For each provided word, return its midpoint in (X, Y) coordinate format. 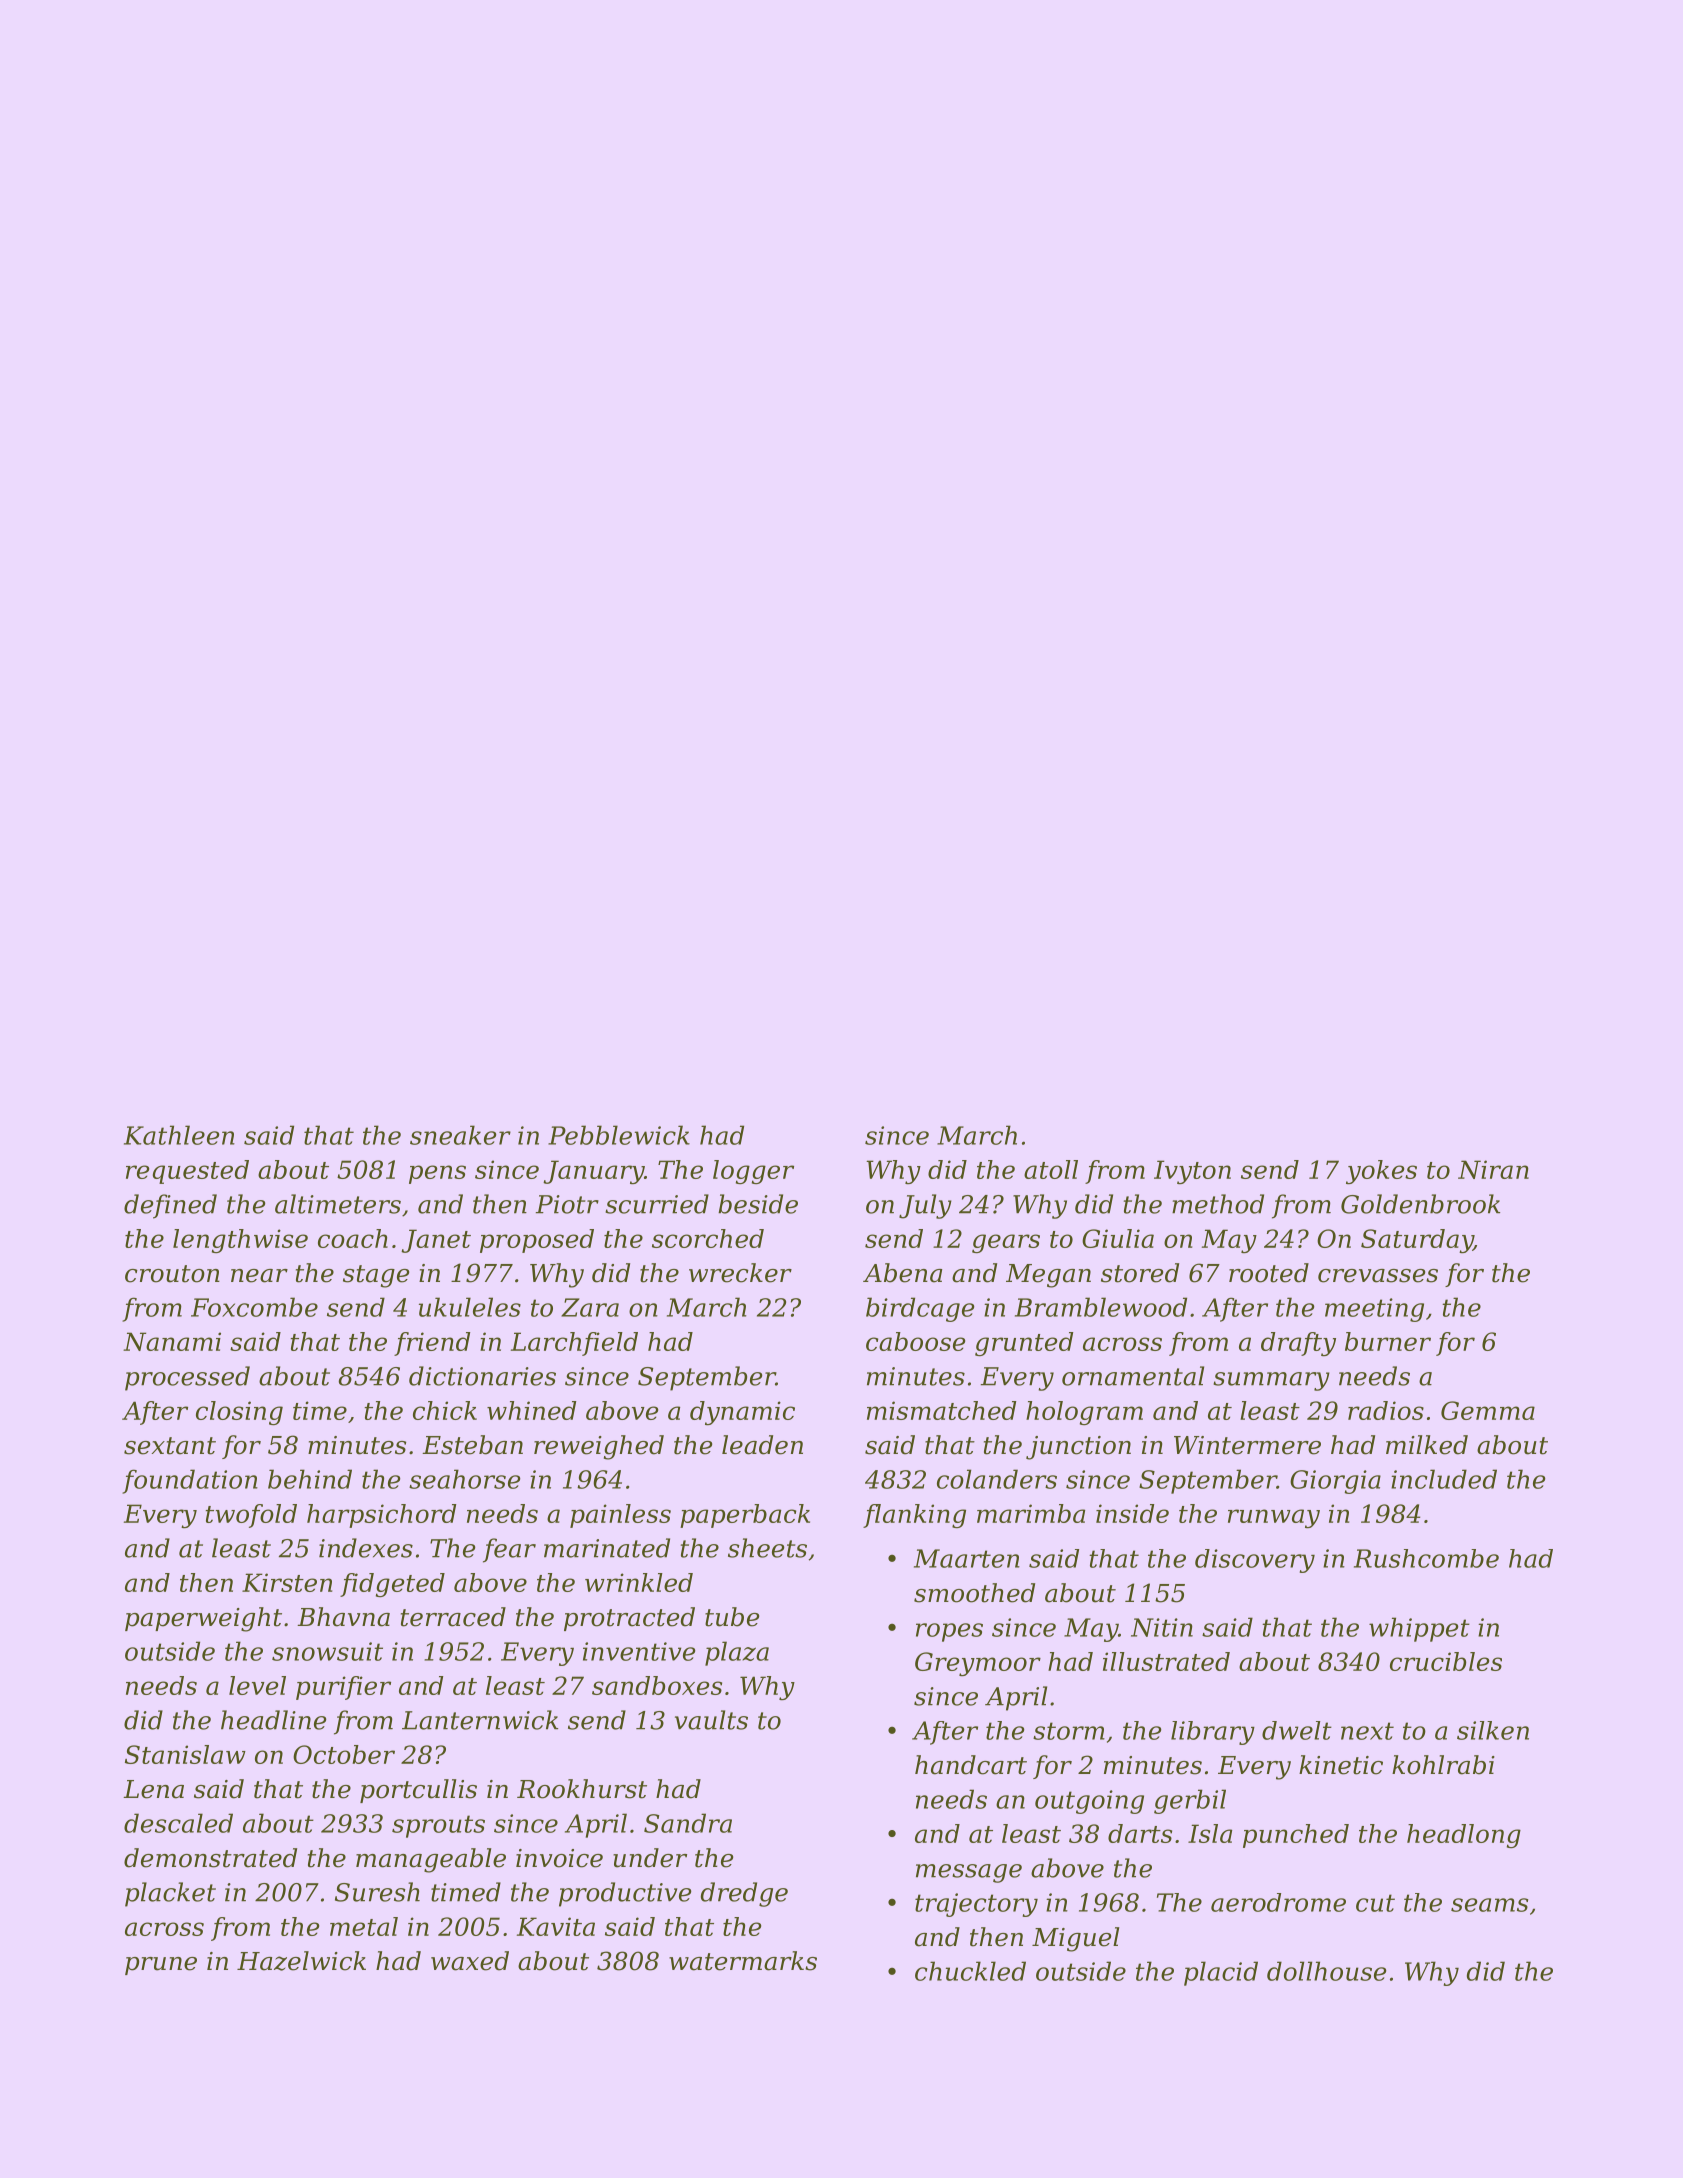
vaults (711, 1720)
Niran (1493, 1169)
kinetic (1341, 1765)
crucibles (1446, 1661)
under (650, 1858)
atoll (1051, 1169)
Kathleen (179, 1135)
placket (170, 1894)
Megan (1048, 1276)
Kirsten (287, 1582)
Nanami (172, 1341)
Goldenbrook (1420, 1204)
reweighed (599, 1447)
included (1444, 1479)
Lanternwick (480, 1720)
